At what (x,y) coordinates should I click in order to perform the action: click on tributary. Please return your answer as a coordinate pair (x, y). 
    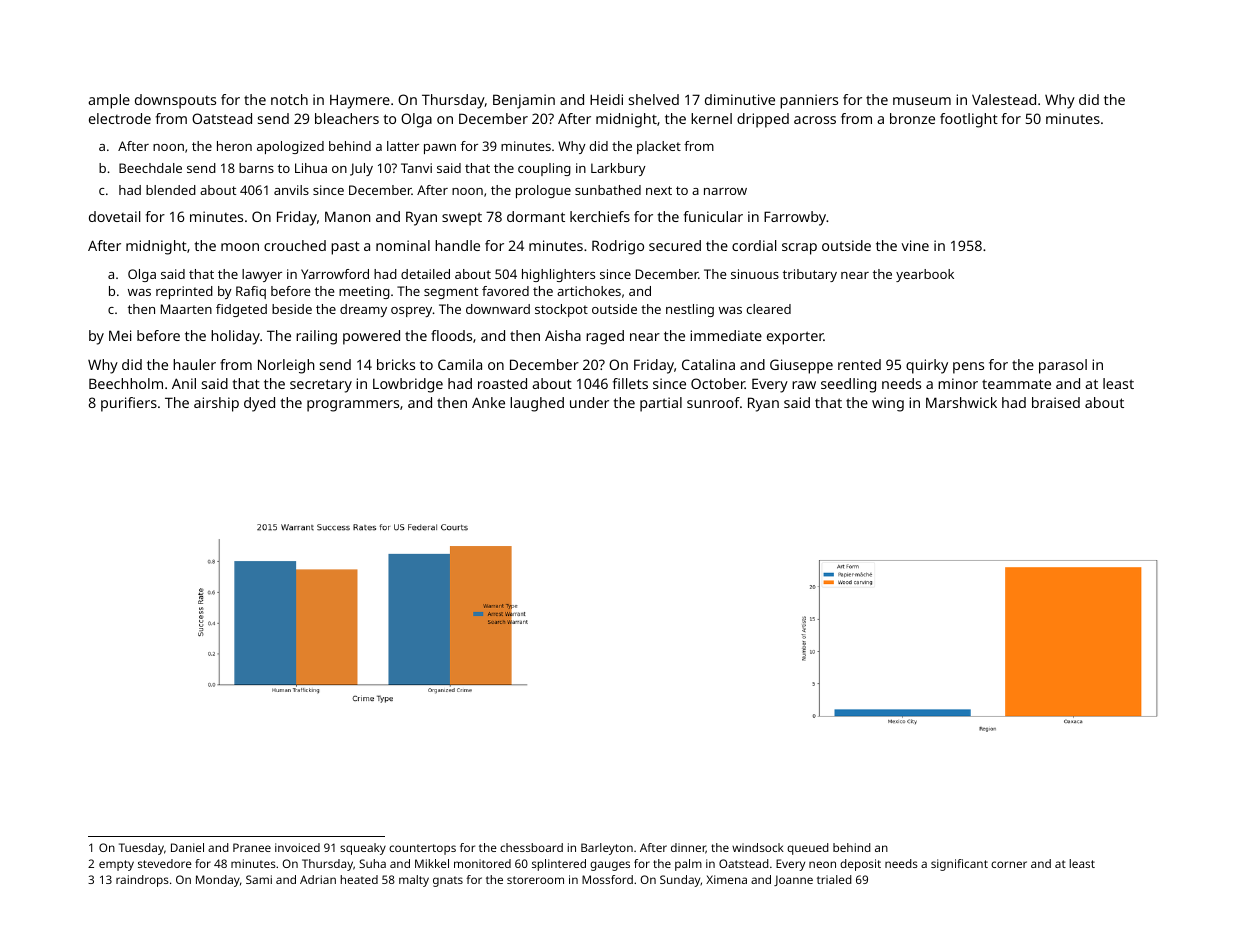
    Looking at the image, I should click on (810, 275).
